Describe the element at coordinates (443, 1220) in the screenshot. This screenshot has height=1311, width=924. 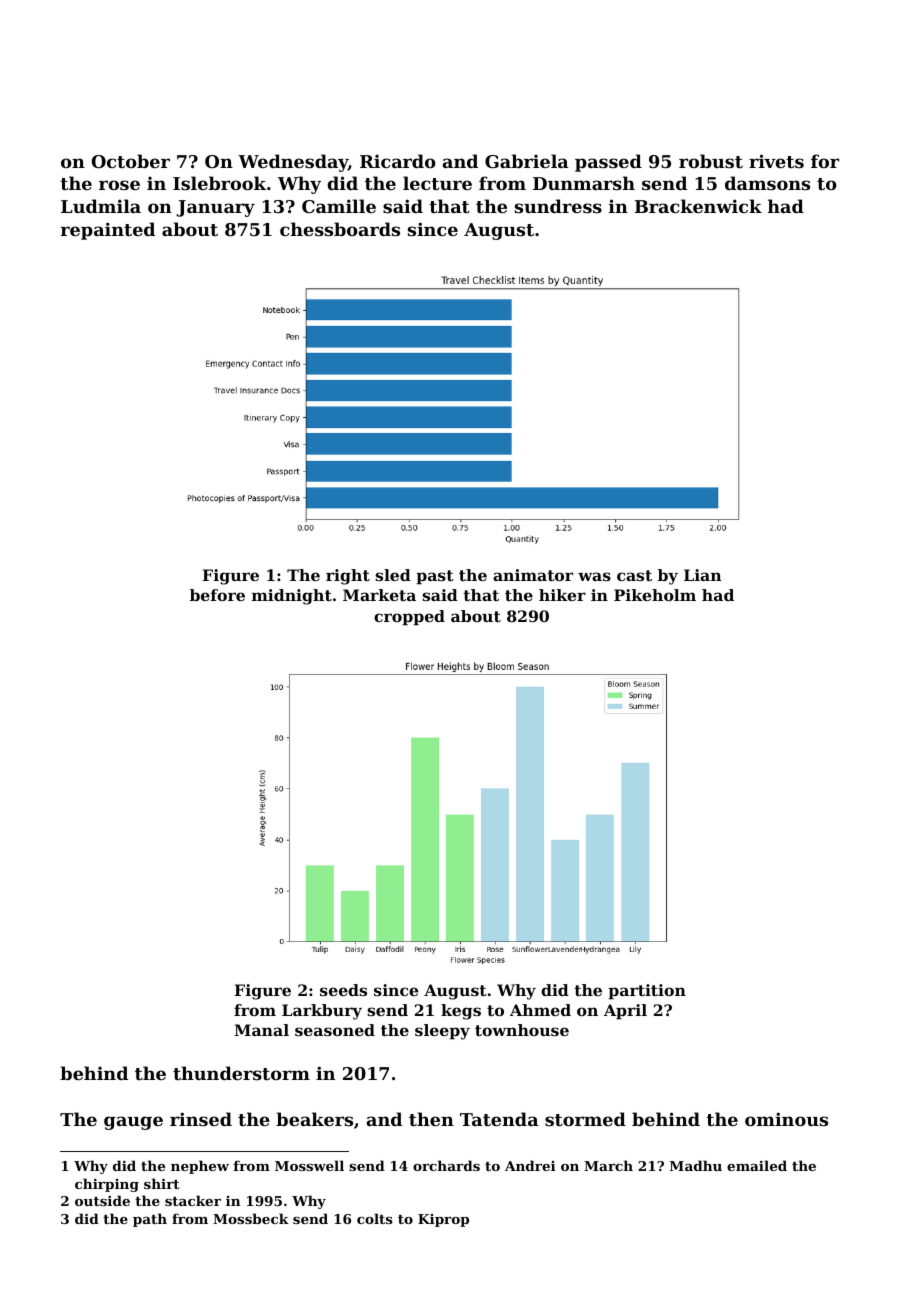
I see `Kiprop` at that location.
